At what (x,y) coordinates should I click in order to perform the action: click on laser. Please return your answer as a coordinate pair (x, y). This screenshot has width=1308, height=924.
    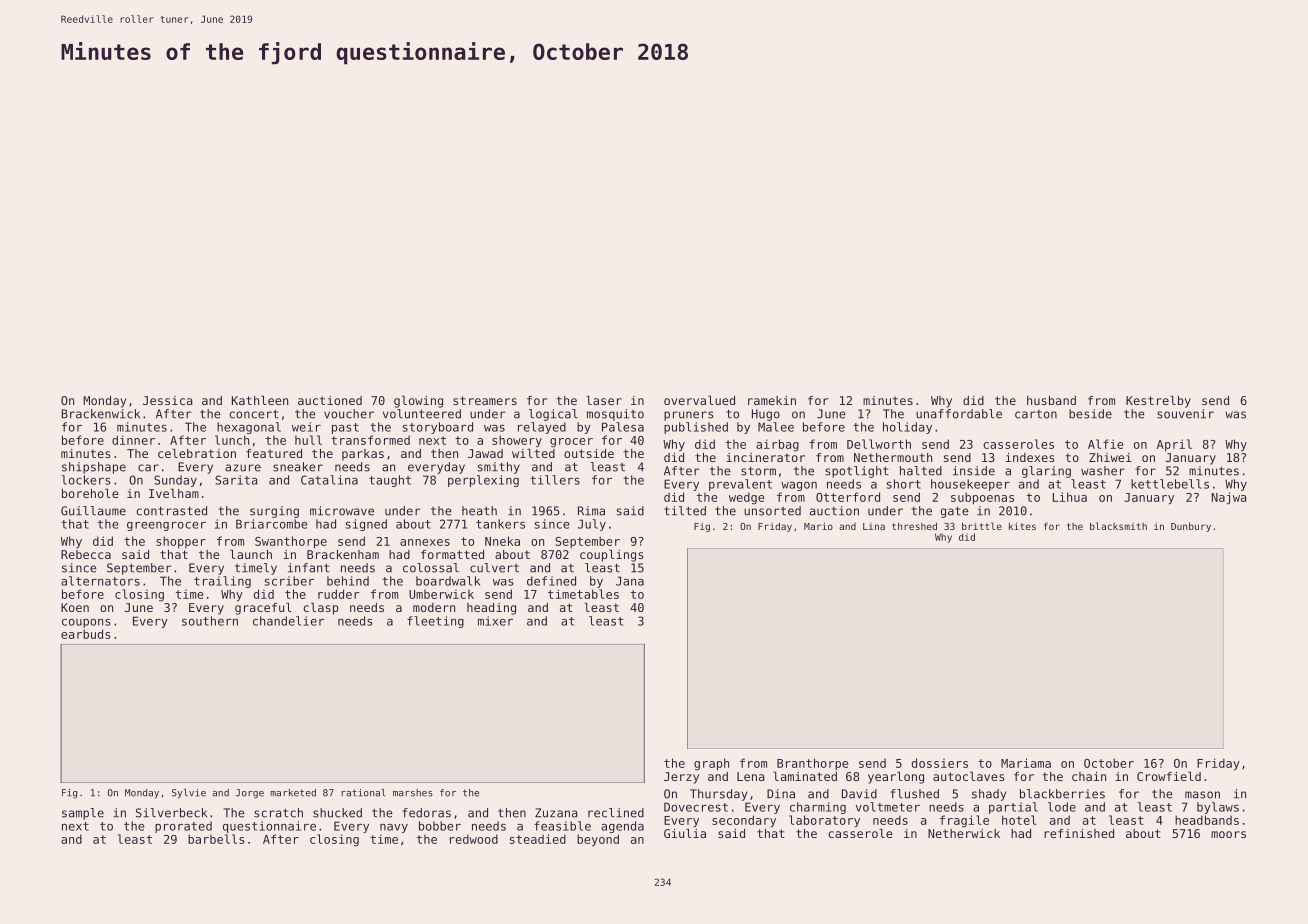
    Looking at the image, I should click on (604, 400).
